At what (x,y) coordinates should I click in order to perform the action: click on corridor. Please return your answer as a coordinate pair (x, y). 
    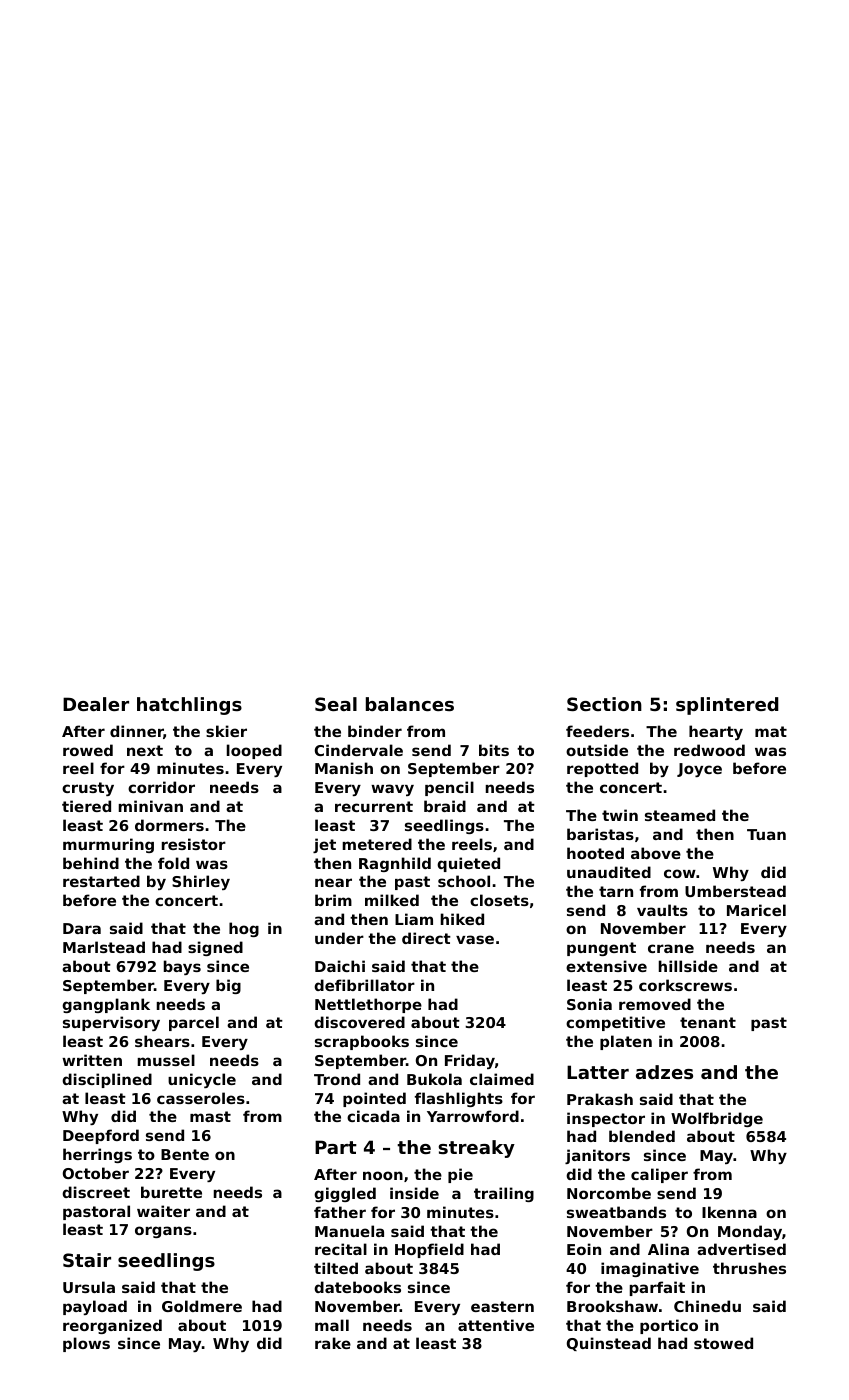
    Looking at the image, I should click on (161, 787).
